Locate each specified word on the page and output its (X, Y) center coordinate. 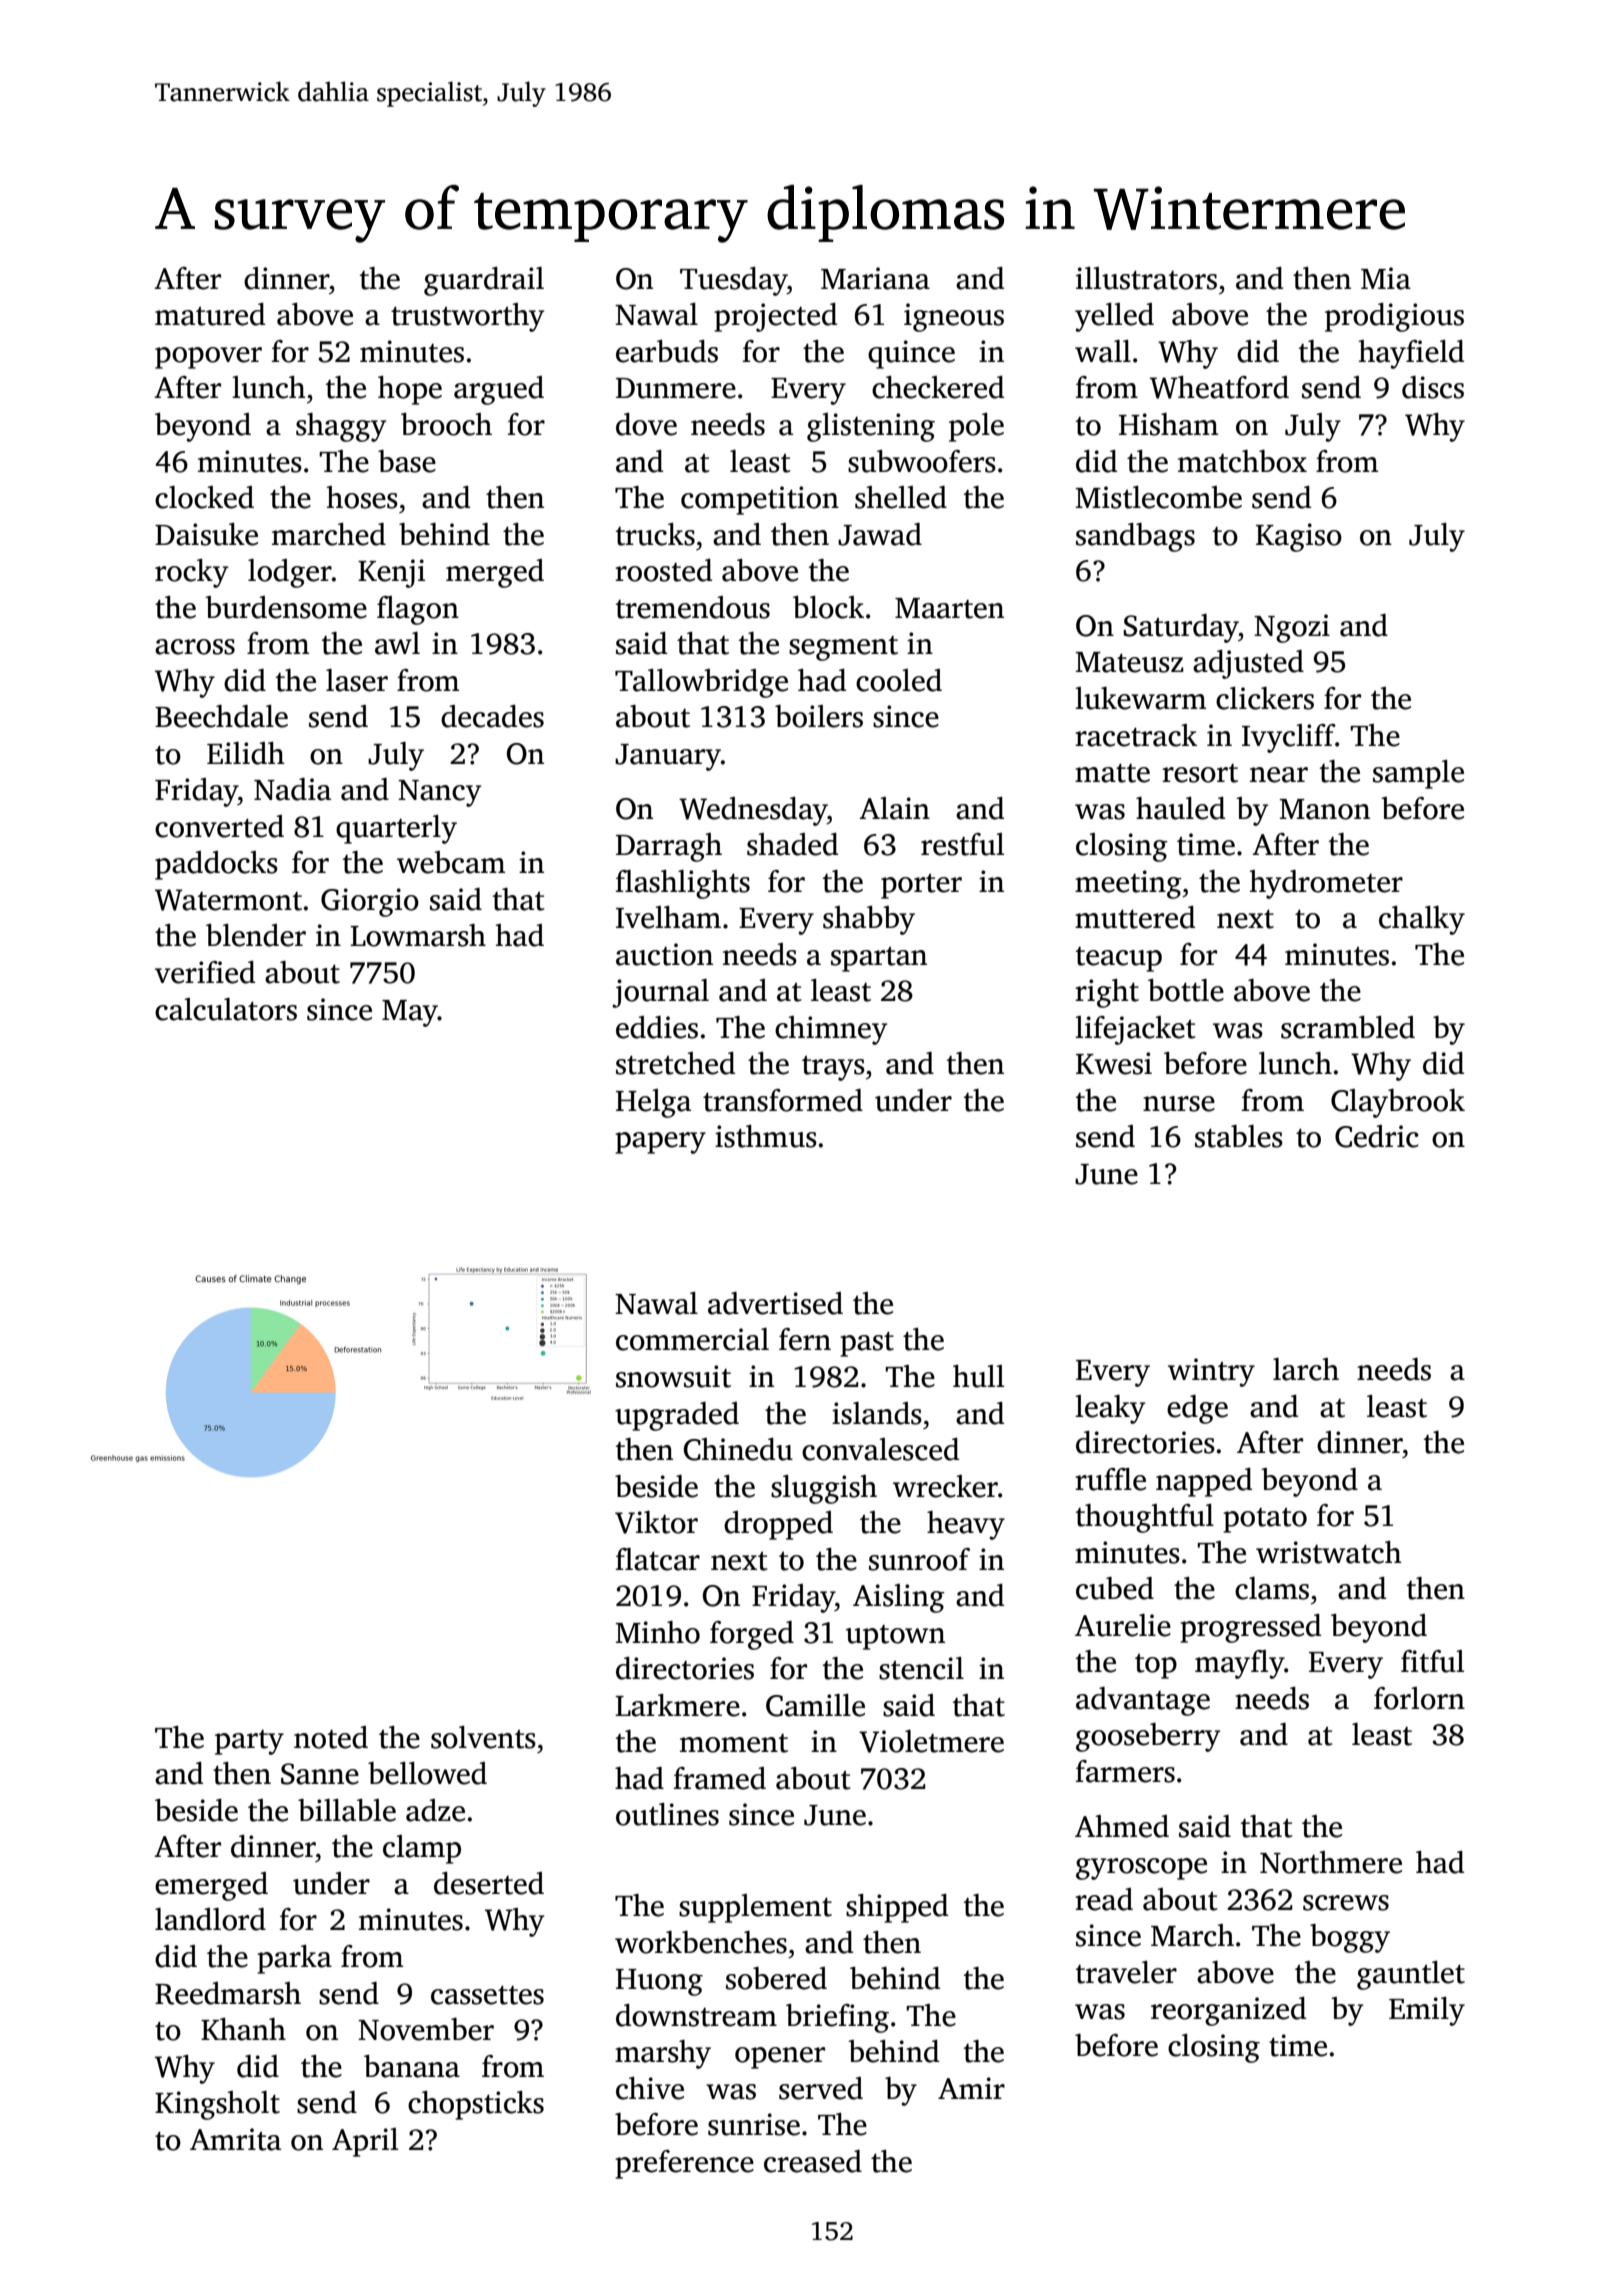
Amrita (235, 2139)
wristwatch (1329, 1552)
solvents (483, 1737)
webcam (451, 862)
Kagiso (1299, 537)
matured (210, 314)
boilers (819, 716)
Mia (1386, 278)
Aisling (899, 1598)
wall (1103, 351)
